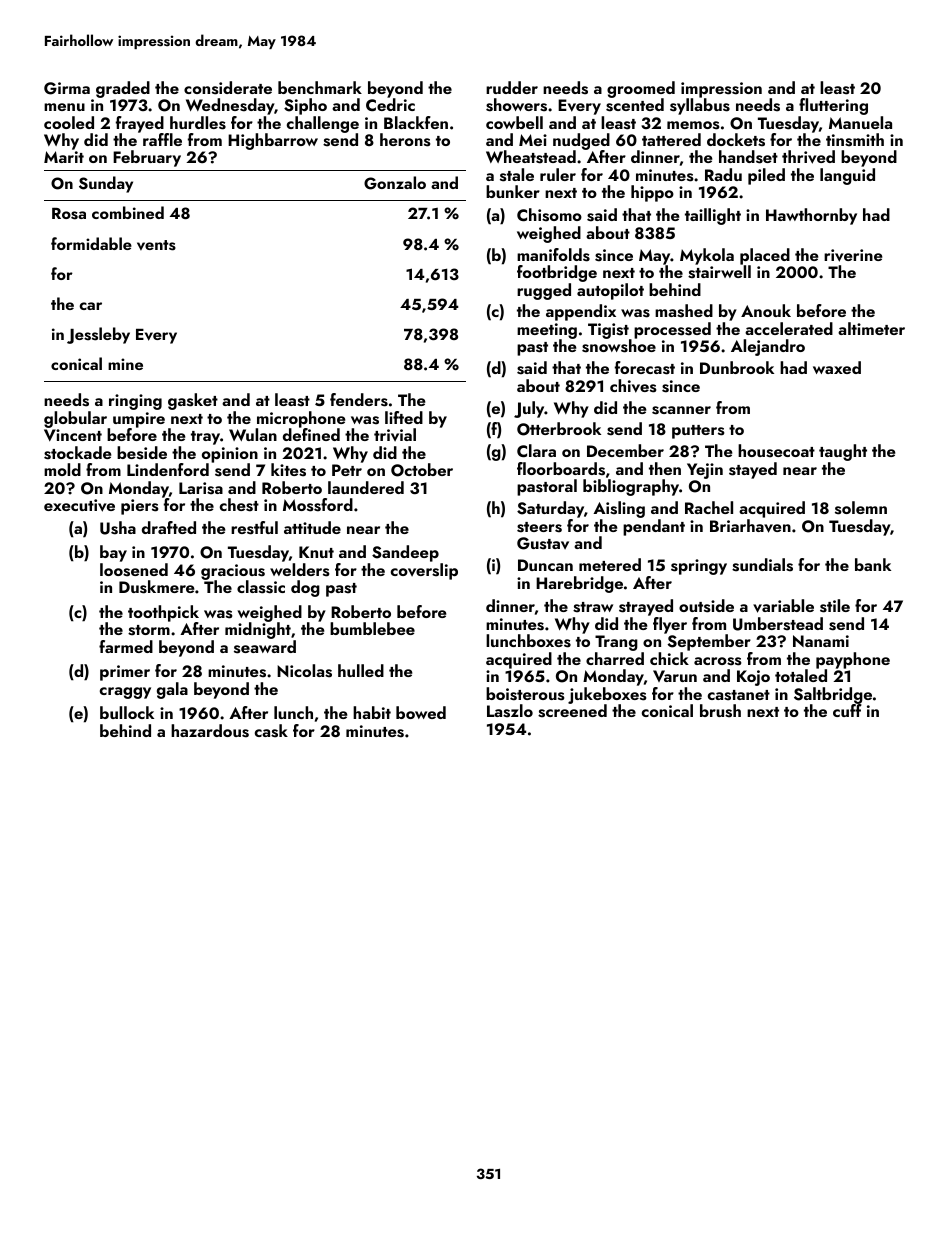  What do you see at coordinates (395, 434) in the screenshot?
I see `trivial` at bounding box center [395, 434].
